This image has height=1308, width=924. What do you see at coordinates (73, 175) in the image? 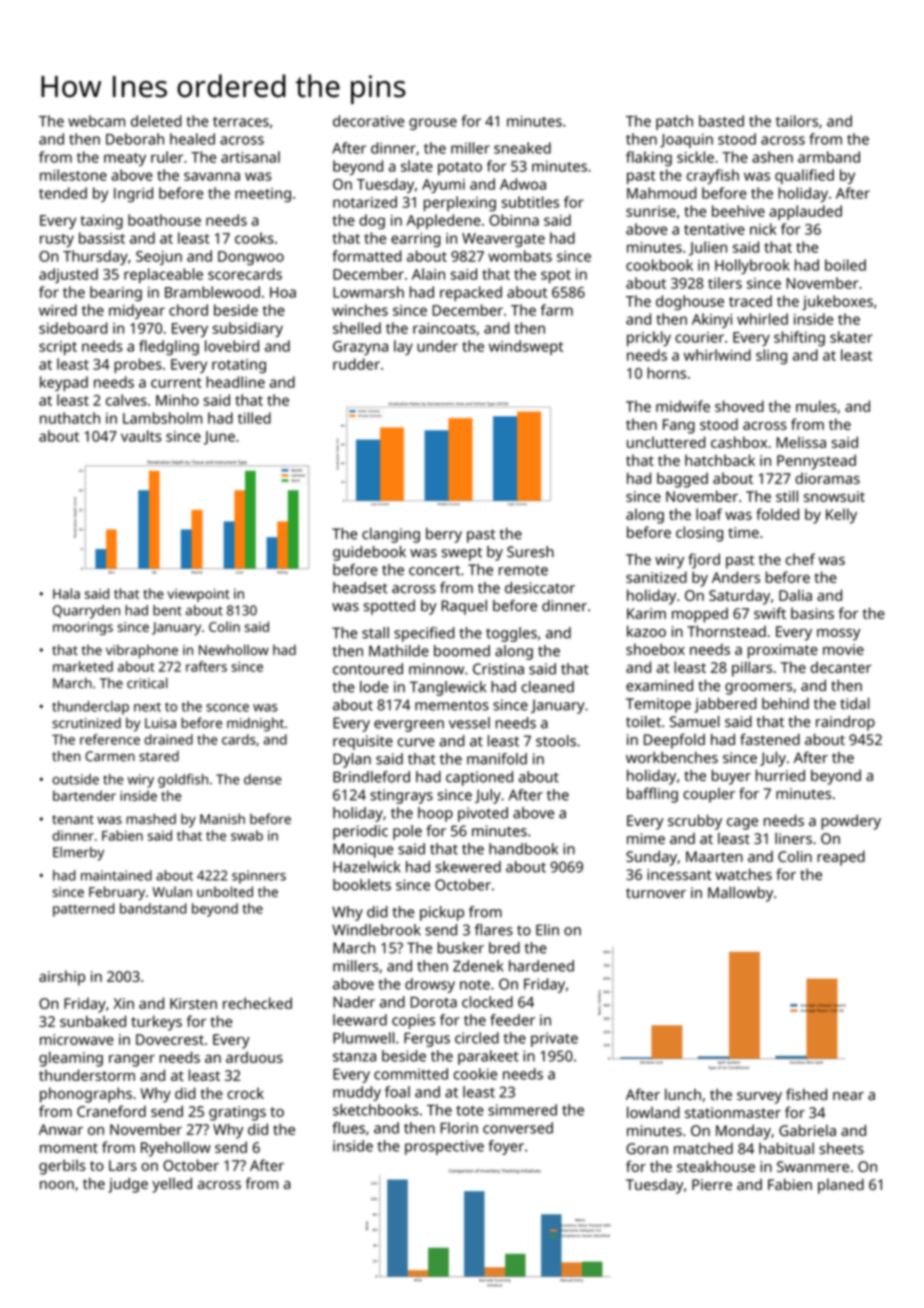
I see `milestone` at bounding box center [73, 175].
